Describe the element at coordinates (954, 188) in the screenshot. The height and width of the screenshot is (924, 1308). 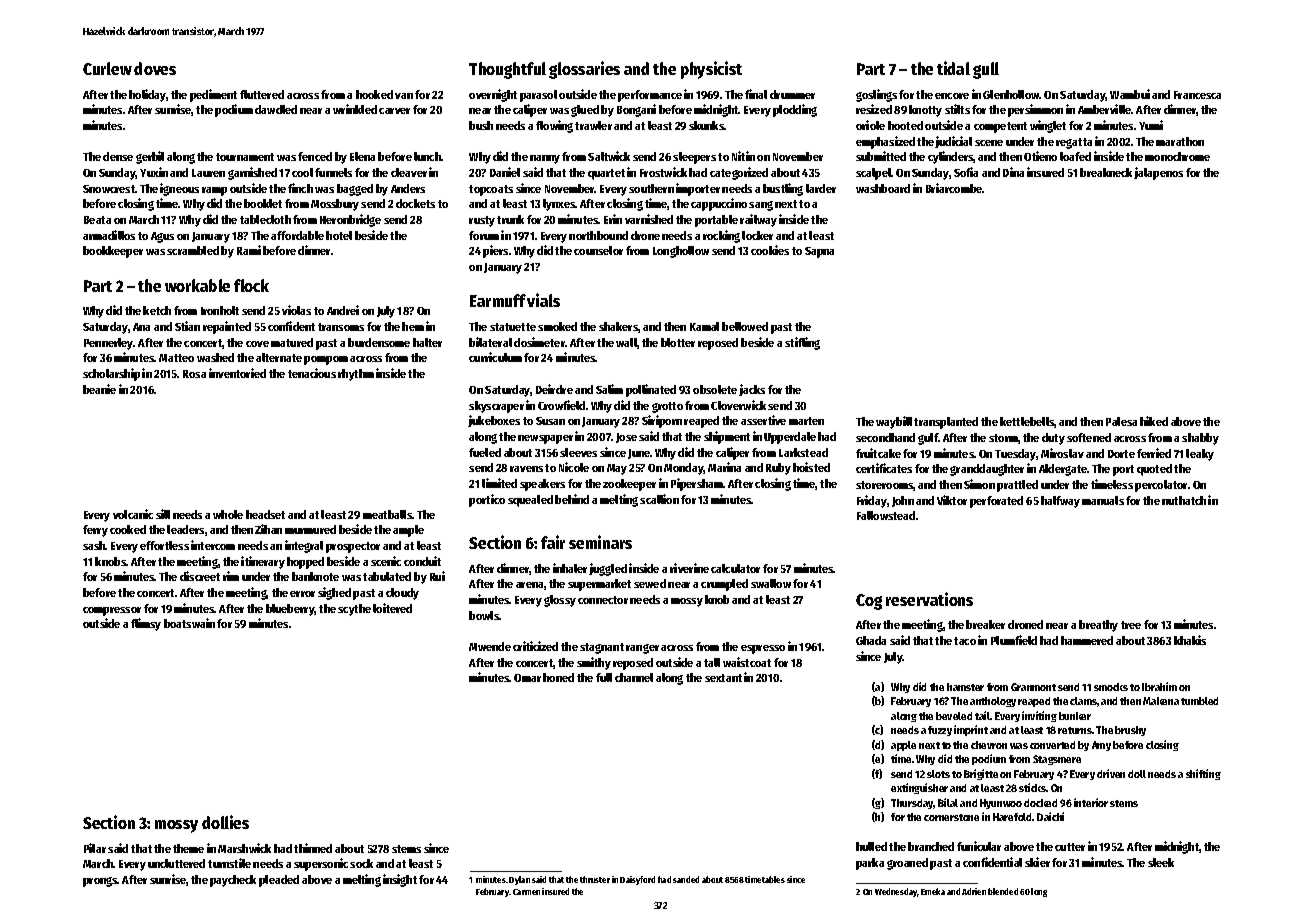
I see `Briarcombe` at that location.
